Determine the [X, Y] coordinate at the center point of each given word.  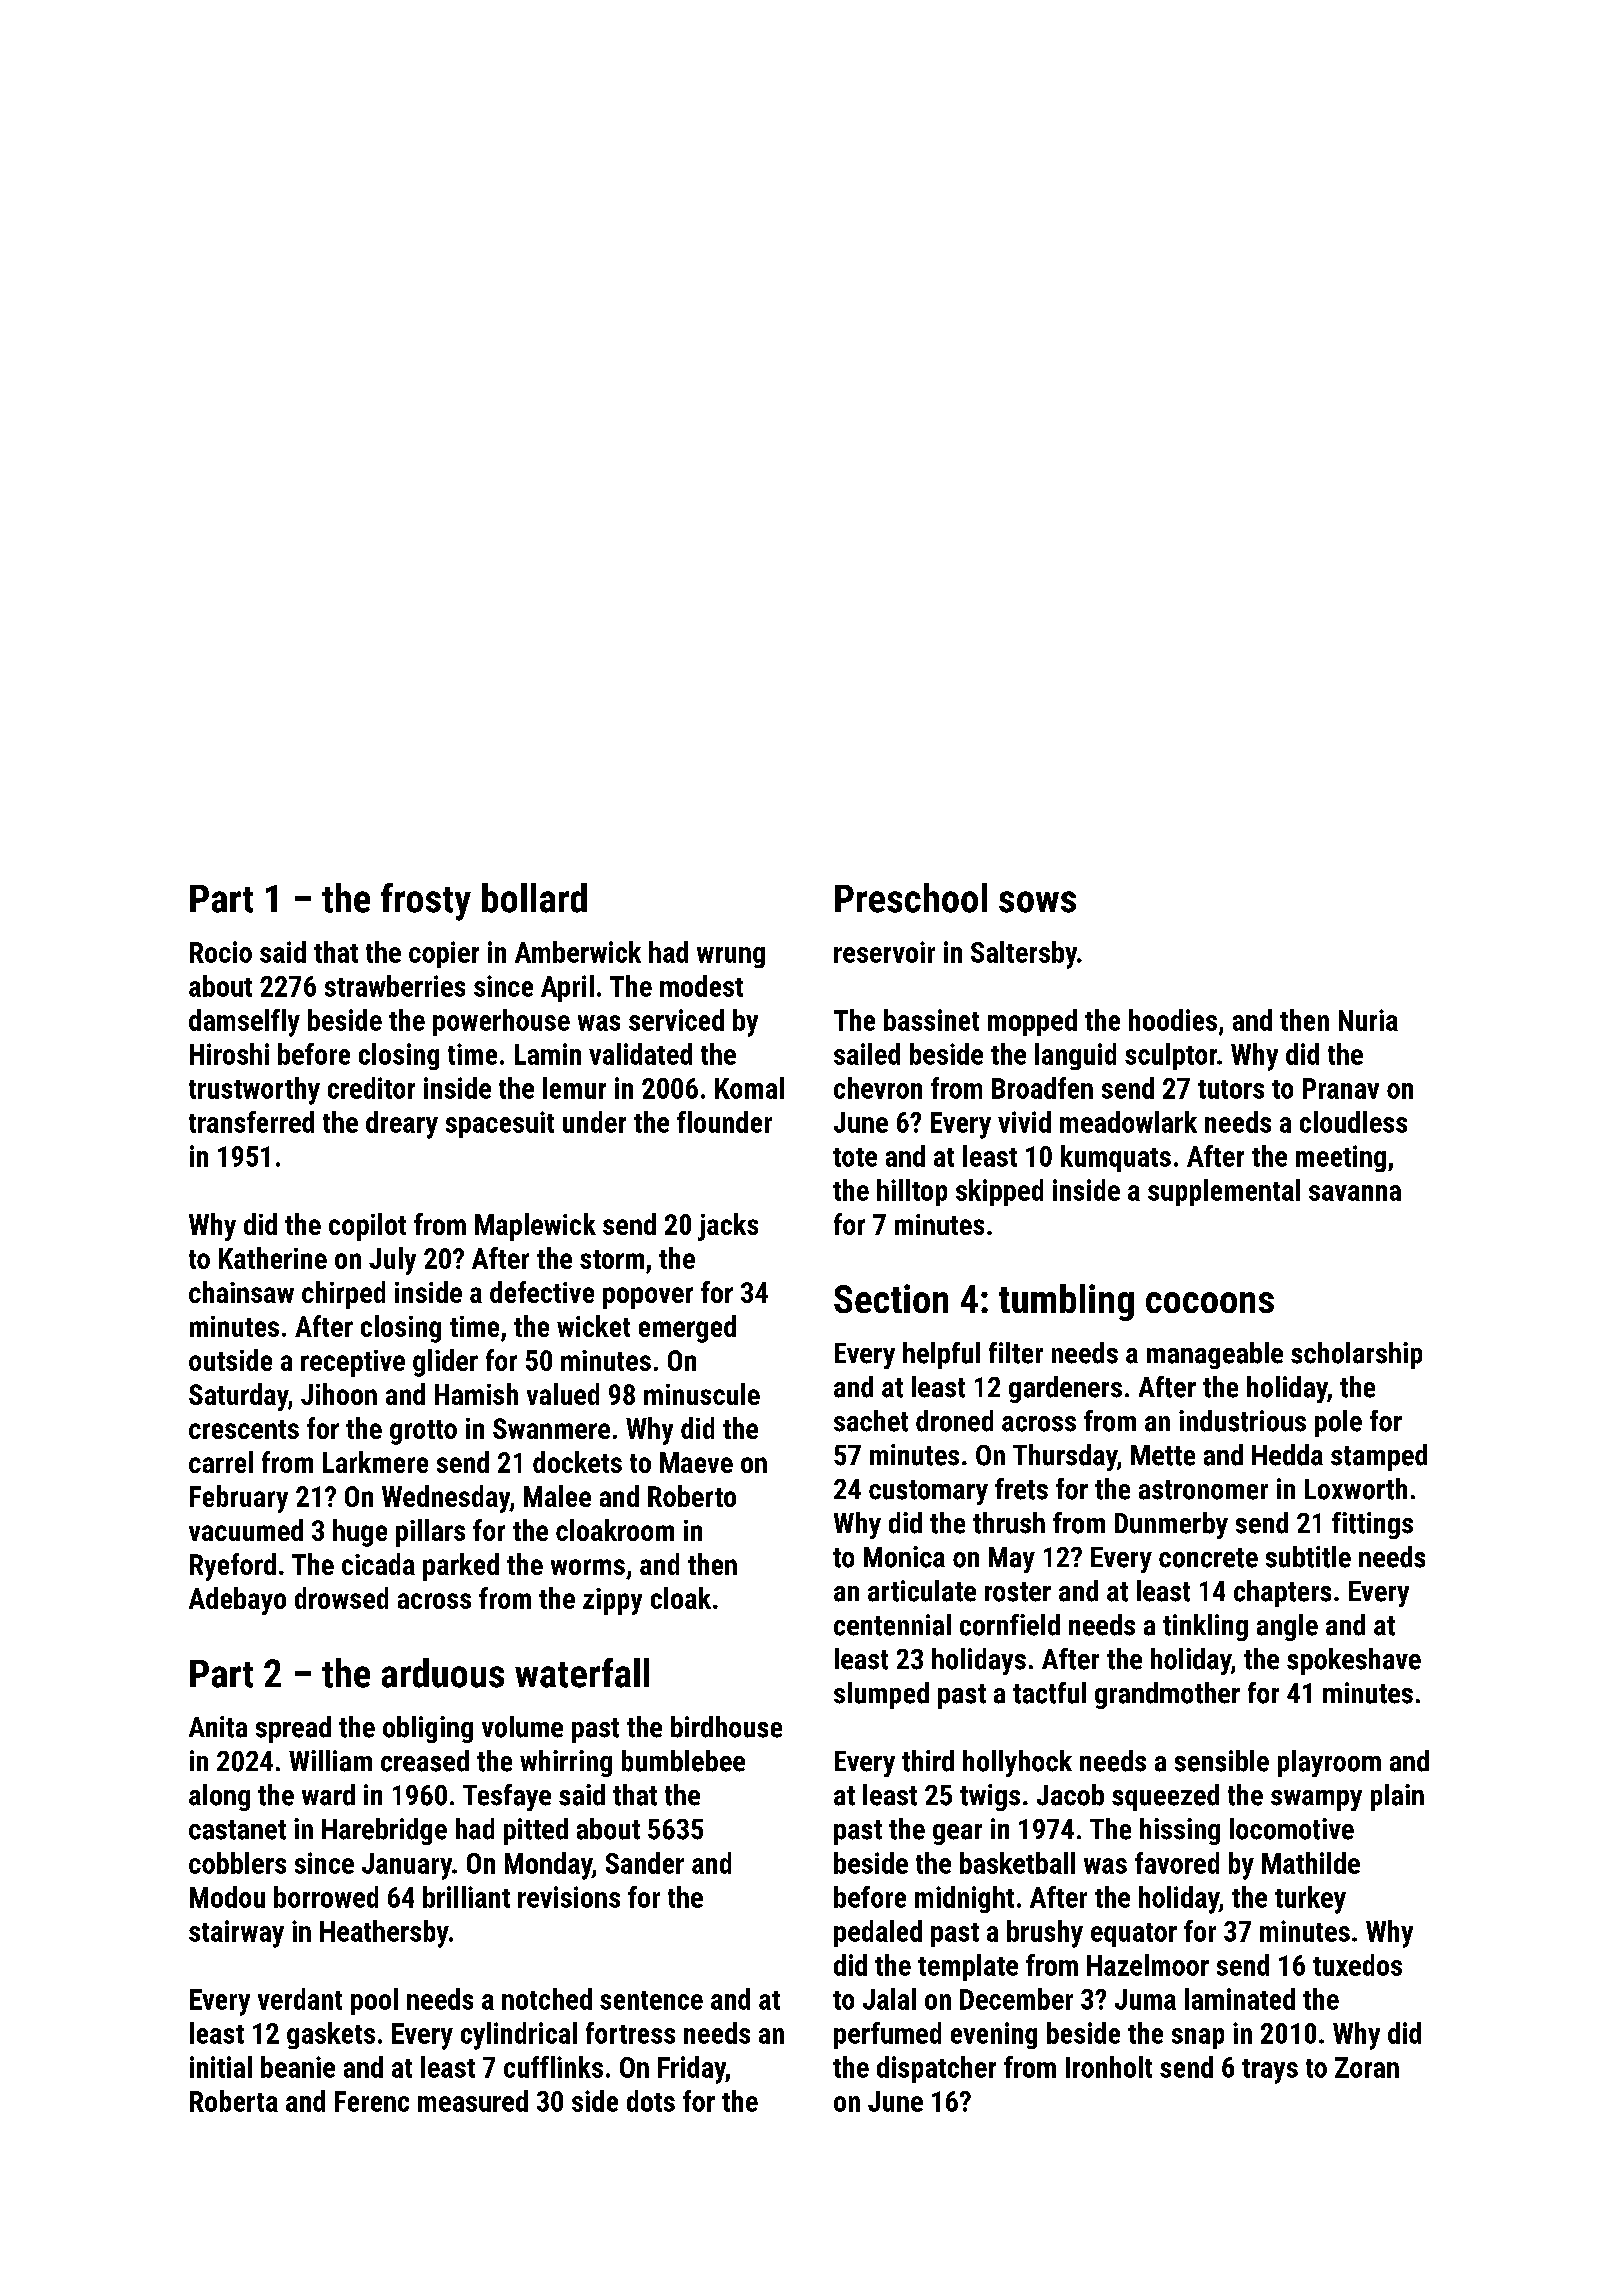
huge [360, 1533]
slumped [881, 1695]
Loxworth [1356, 1489]
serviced [676, 1020]
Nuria [1368, 1020]
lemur [574, 1088]
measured [473, 2101]
